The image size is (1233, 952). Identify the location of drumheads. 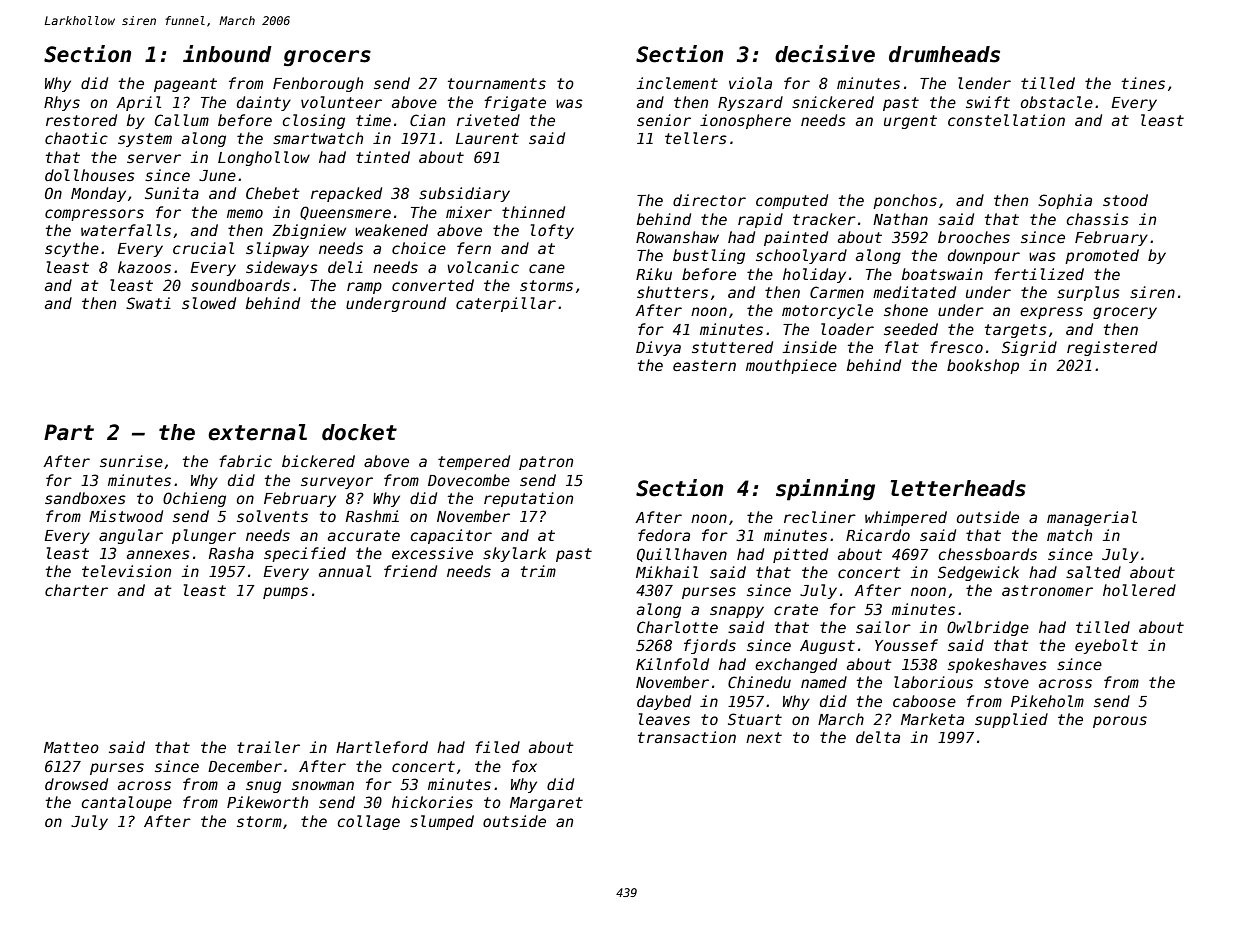
(944, 54).
